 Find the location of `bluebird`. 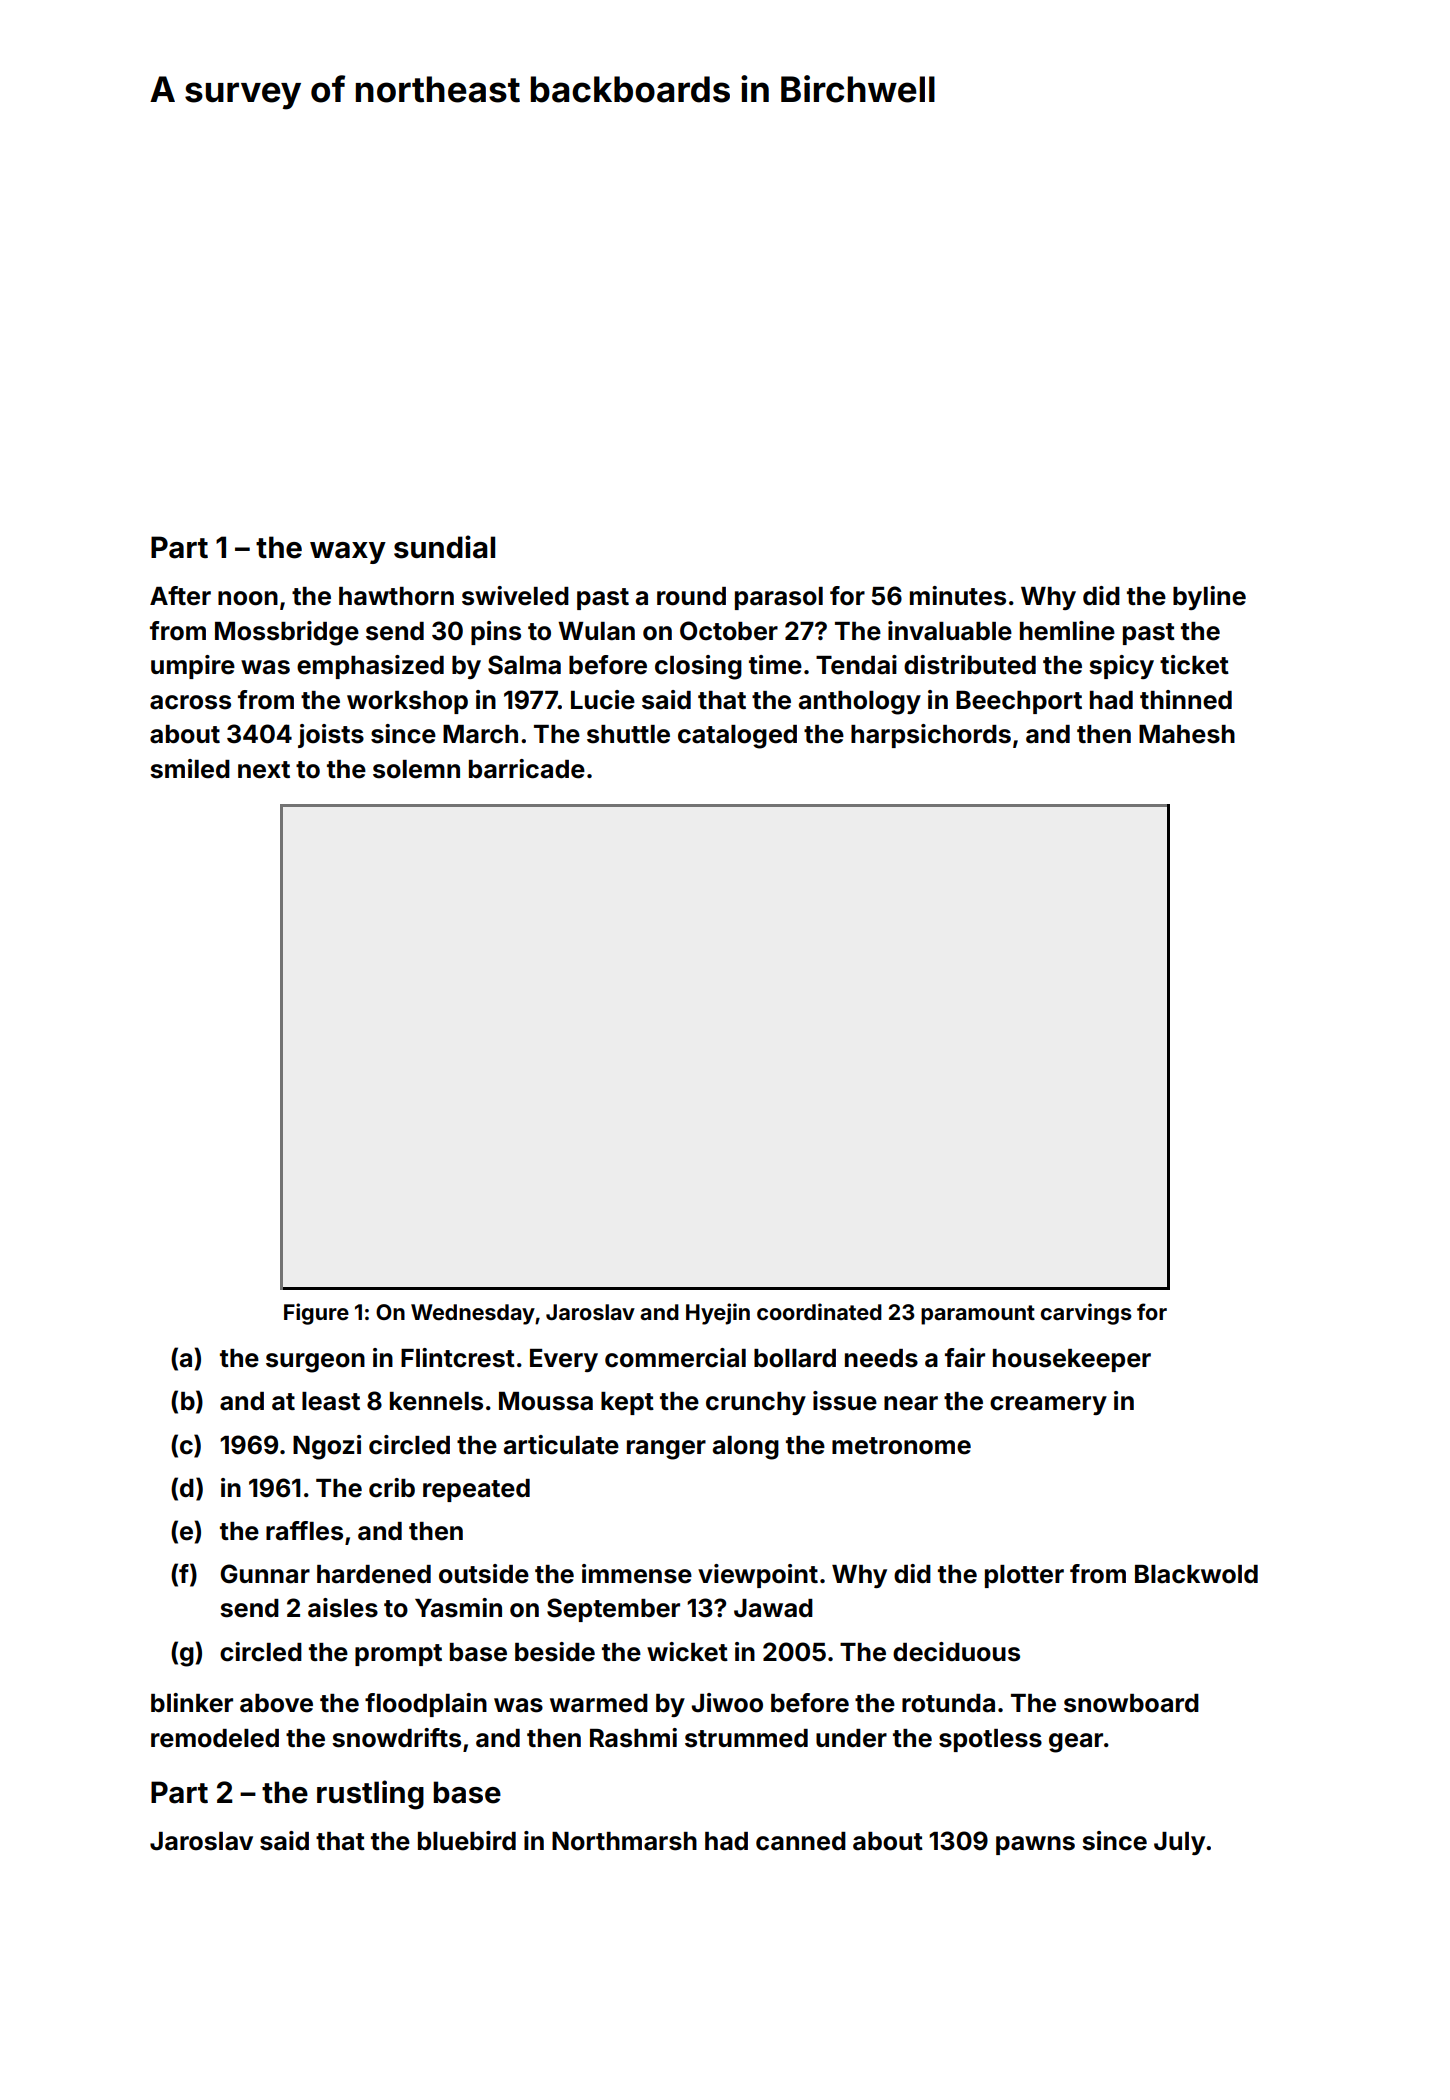

bluebird is located at coordinates (467, 1841).
